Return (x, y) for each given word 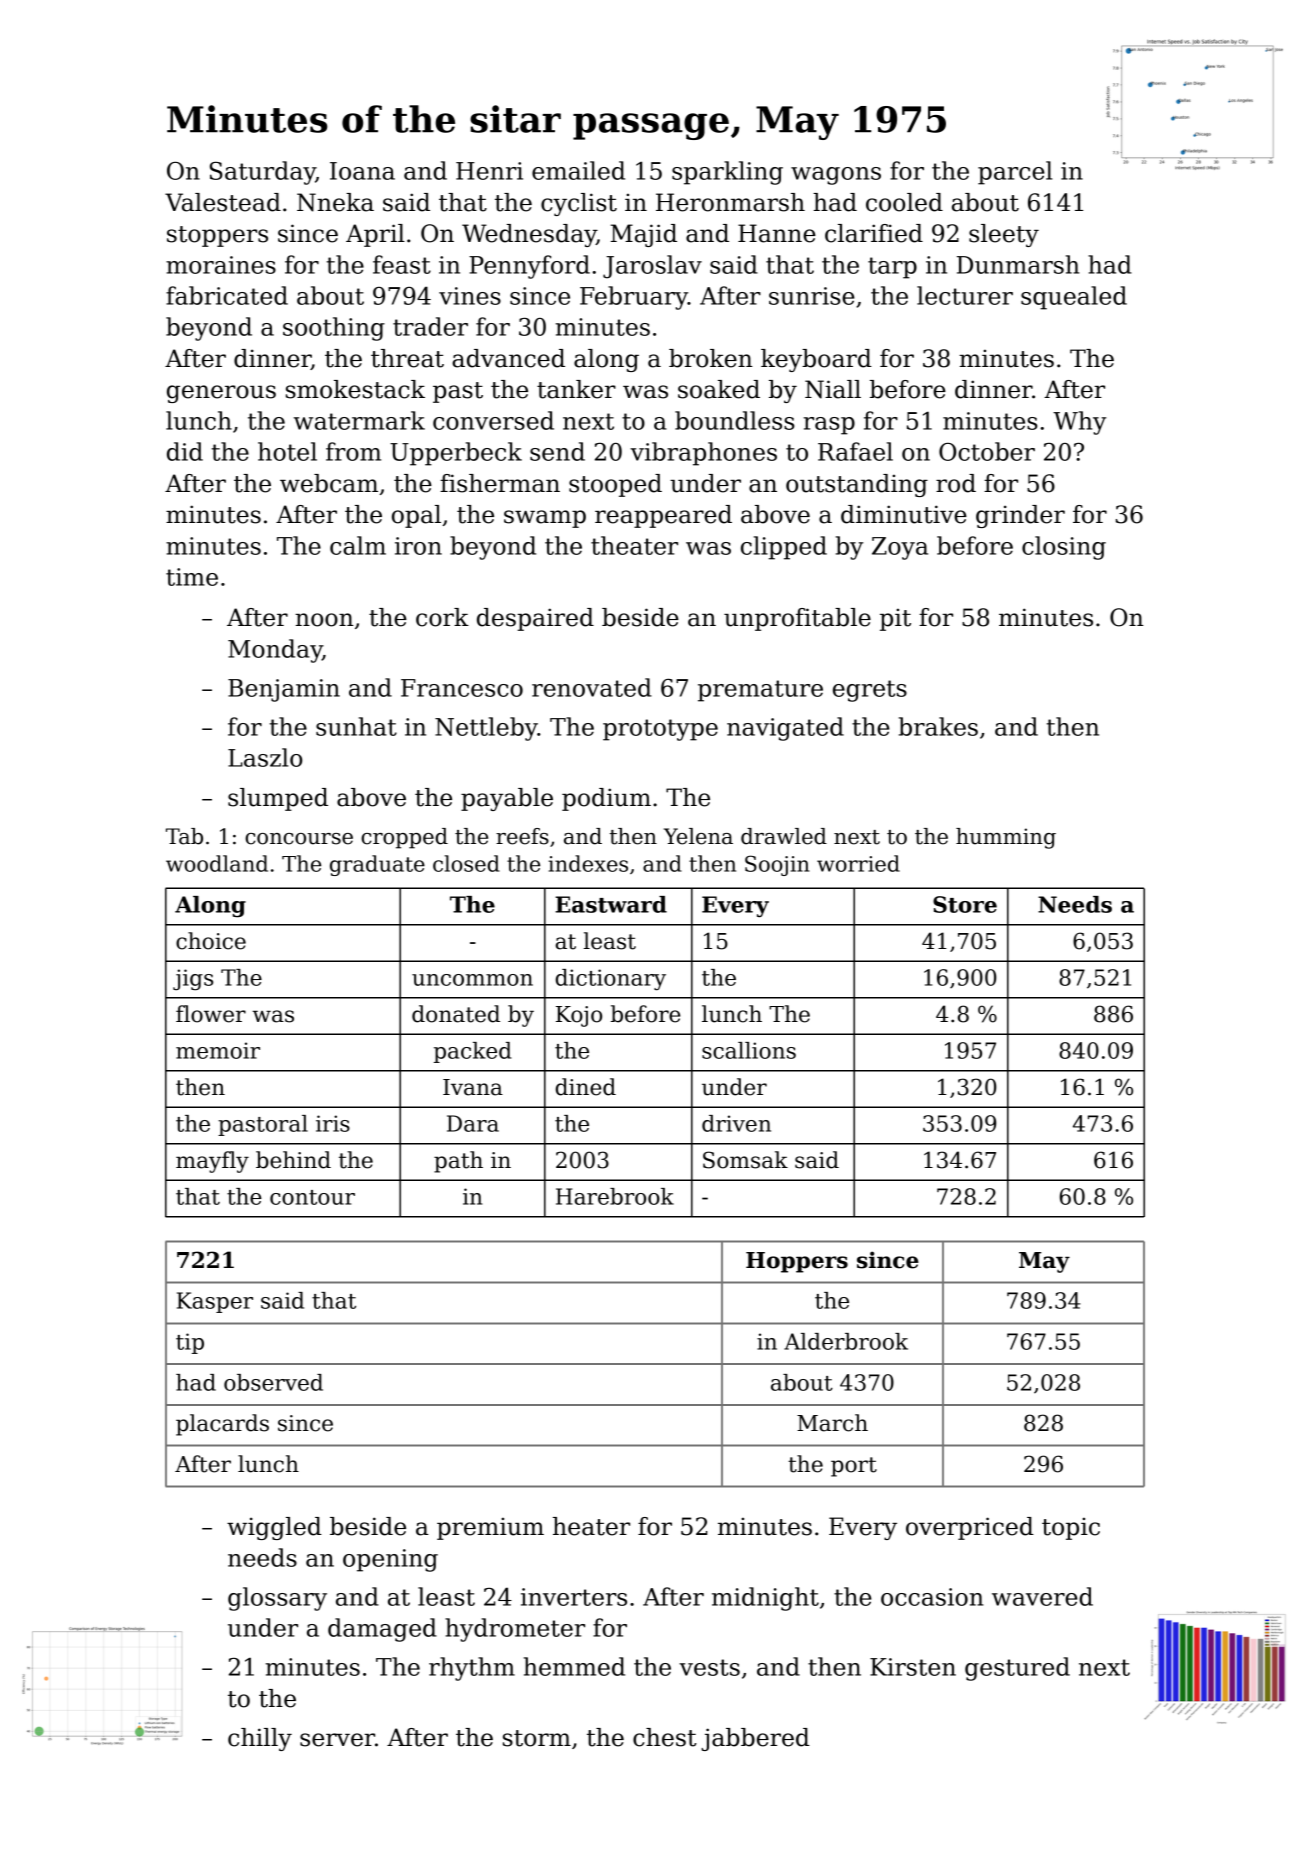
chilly (260, 1739)
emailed (578, 170)
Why (1079, 423)
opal (416, 516)
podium (606, 799)
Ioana (362, 171)
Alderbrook (846, 1341)
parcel (1015, 173)
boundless (734, 420)
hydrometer (515, 1630)
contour (312, 1197)
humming (1006, 838)
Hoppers (797, 1262)
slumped (278, 799)
